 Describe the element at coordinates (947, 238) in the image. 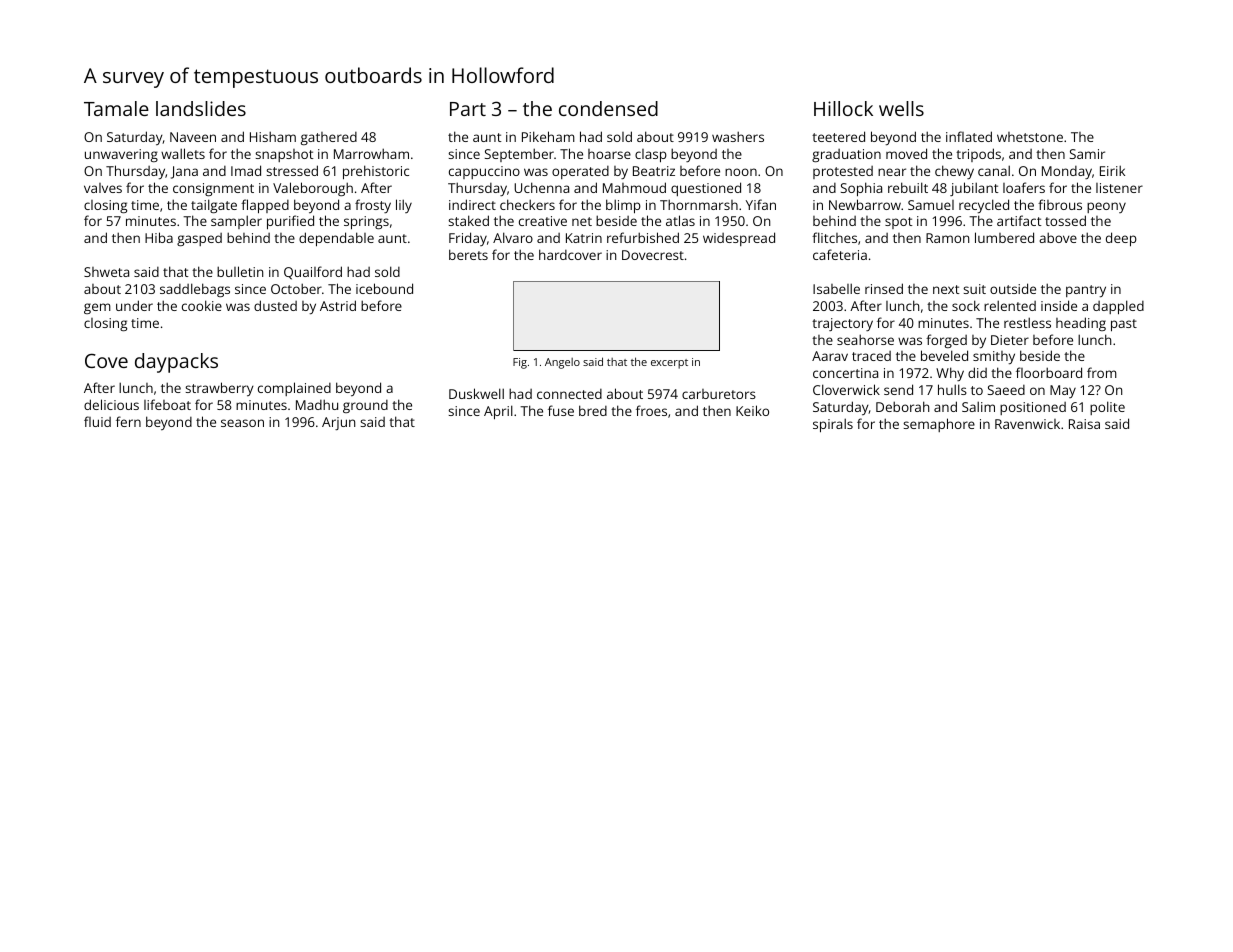

I see `Ramon` at that location.
